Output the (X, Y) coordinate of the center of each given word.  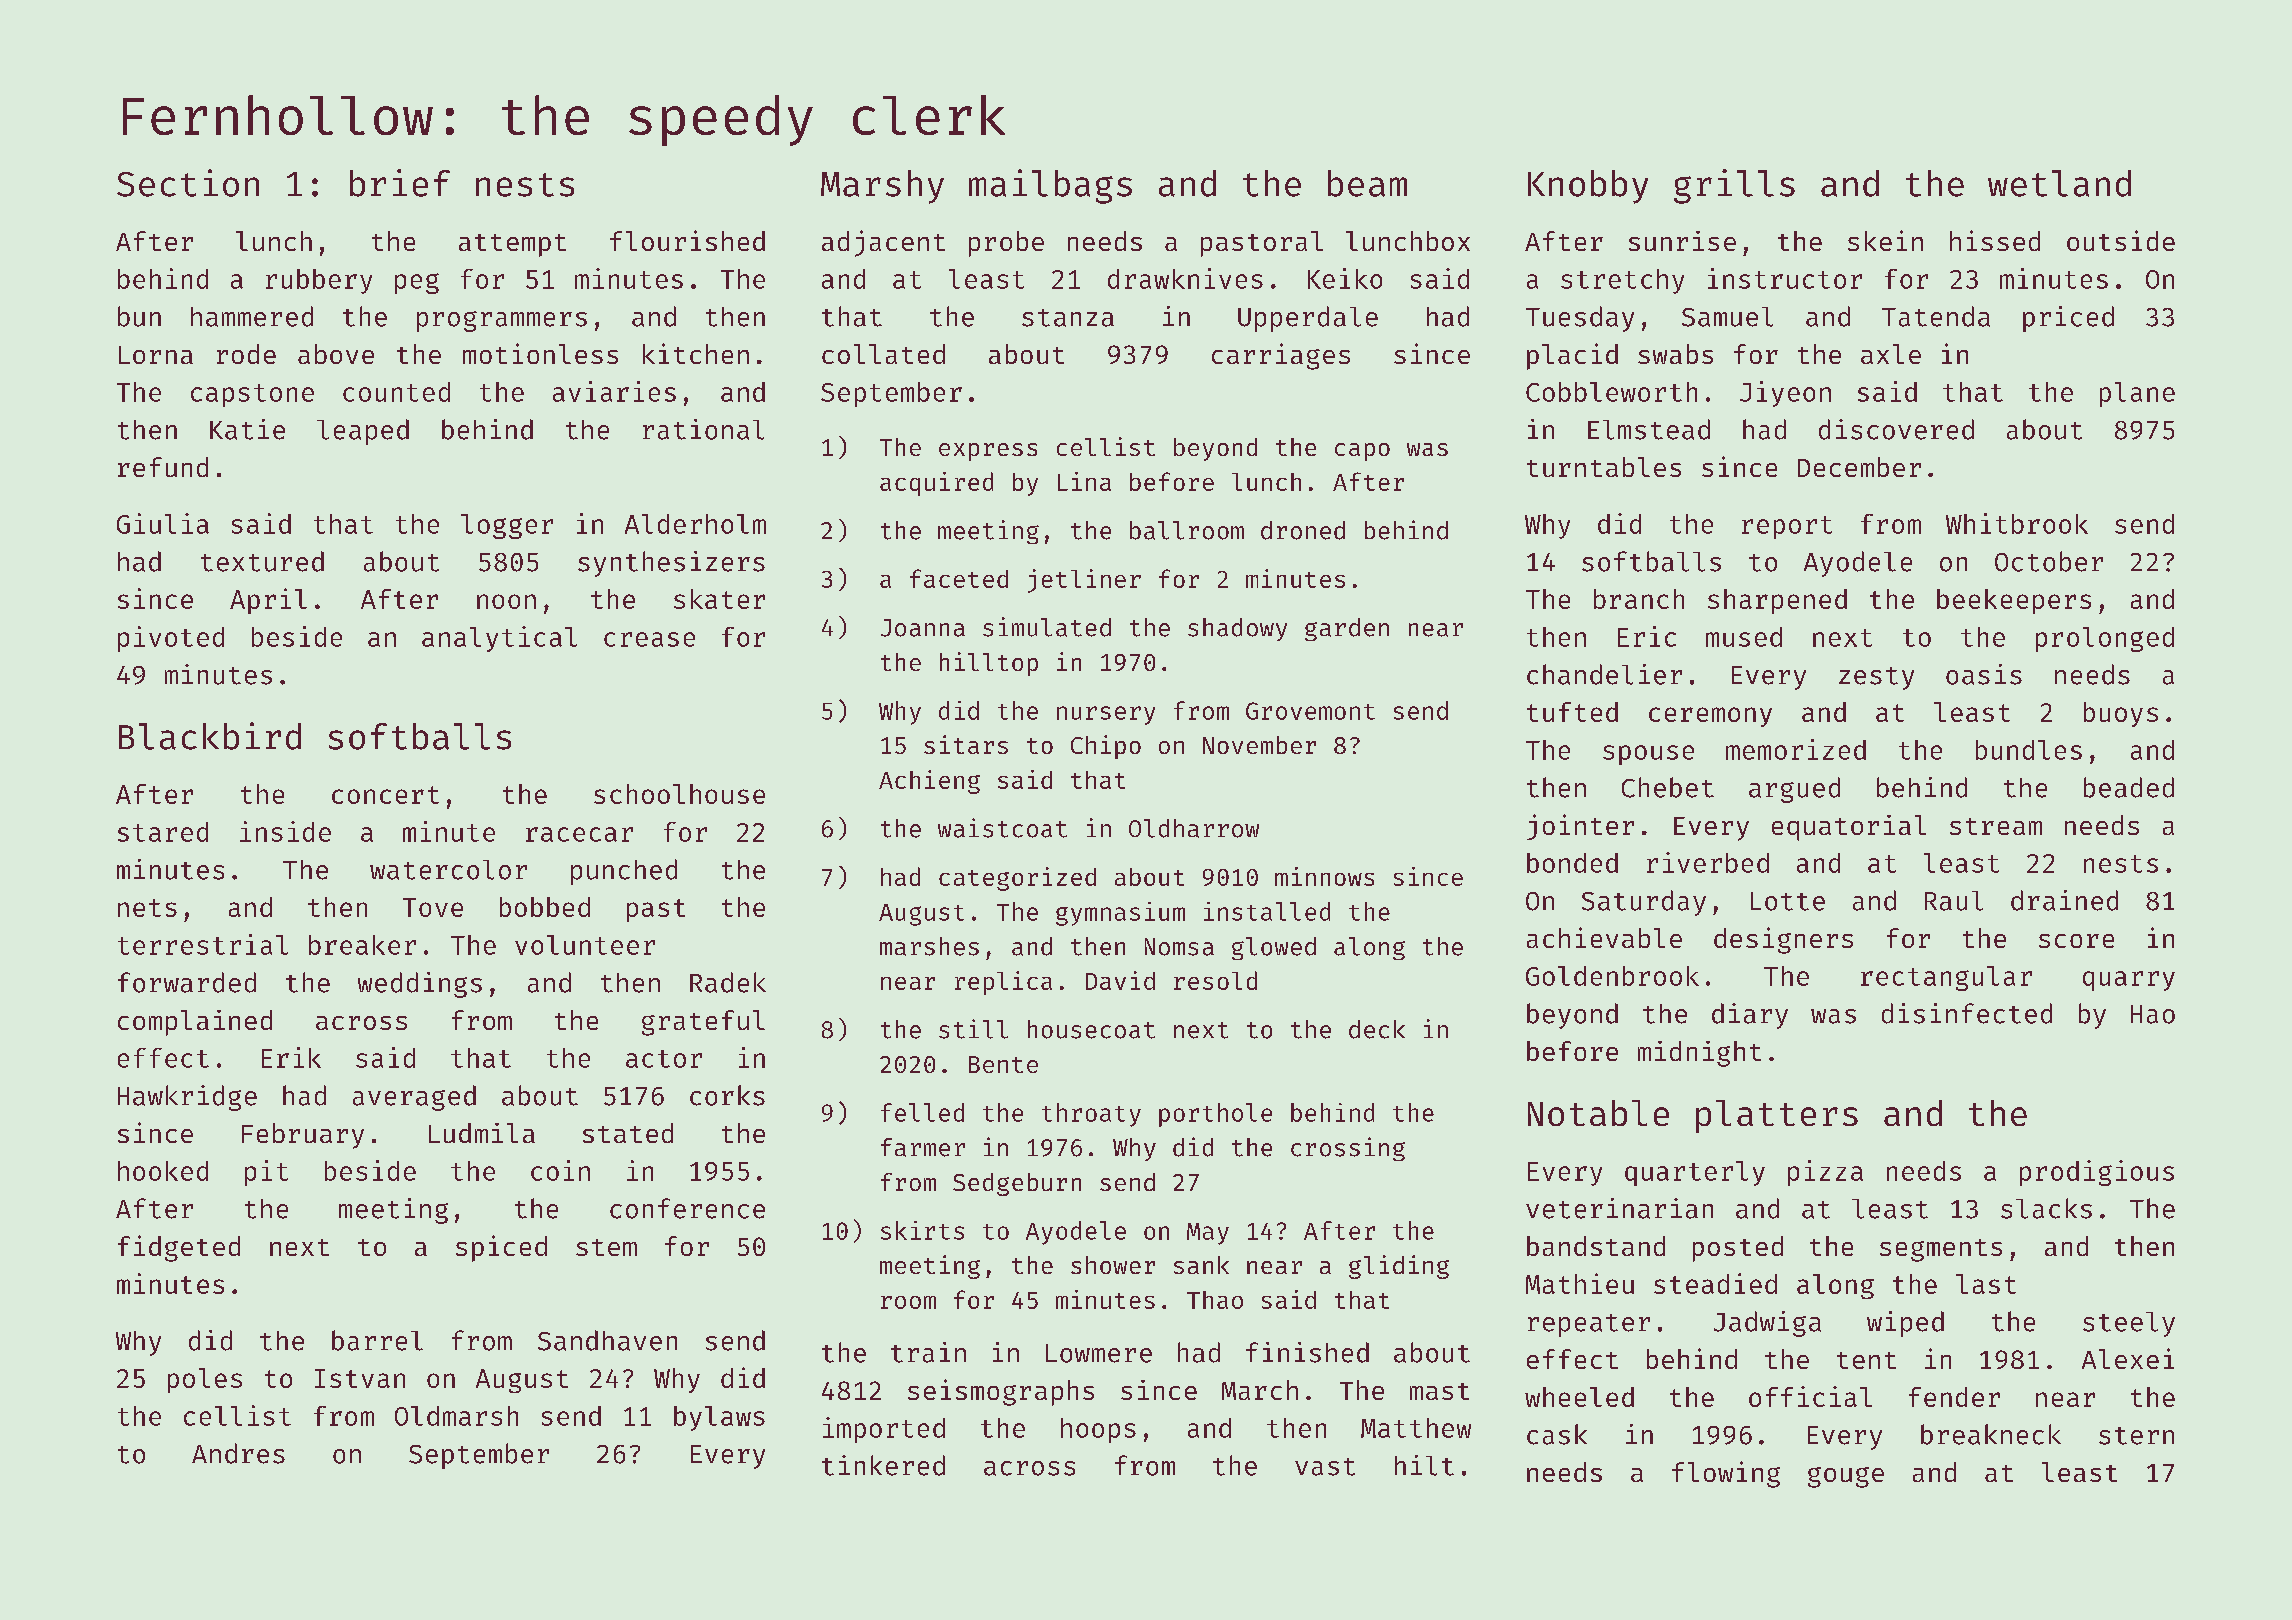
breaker (362, 945)
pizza (1825, 1173)
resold (1215, 980)
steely (2129, 1324)
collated (883, 354)
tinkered (883, 1465)
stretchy (1622, 281)
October (2049, 561)
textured (262, 561)
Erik (291, 1057)
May (1208, 1234)
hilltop (989, 664)
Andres (238, 1453)
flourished (687, 240)
